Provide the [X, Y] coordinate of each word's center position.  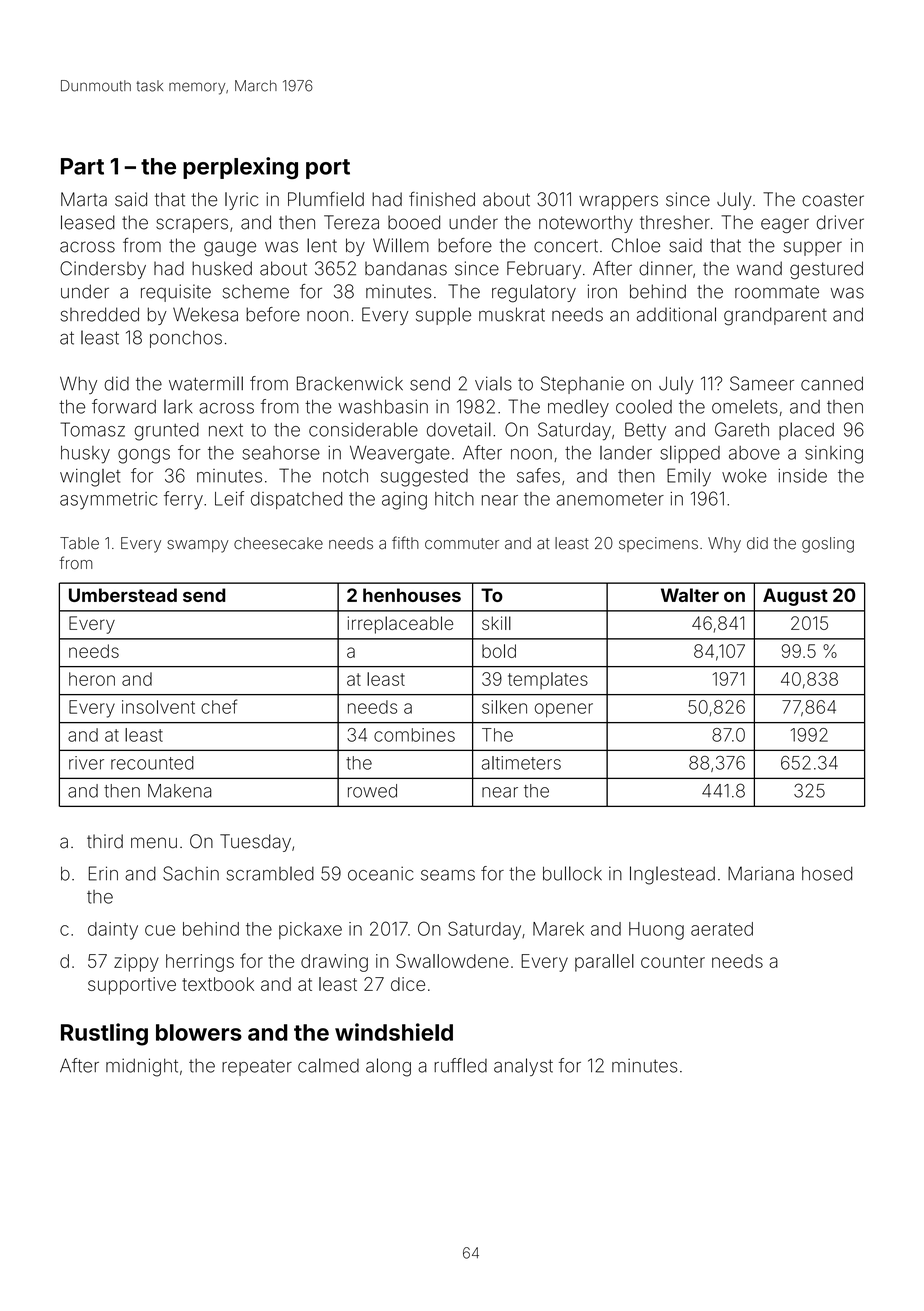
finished [442, 199]
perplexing [240, 168]
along [388, 1067]
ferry [183, 500]
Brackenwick [350, 383]
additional [676, 314]
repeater [257, 1068]
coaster [833, 200]
